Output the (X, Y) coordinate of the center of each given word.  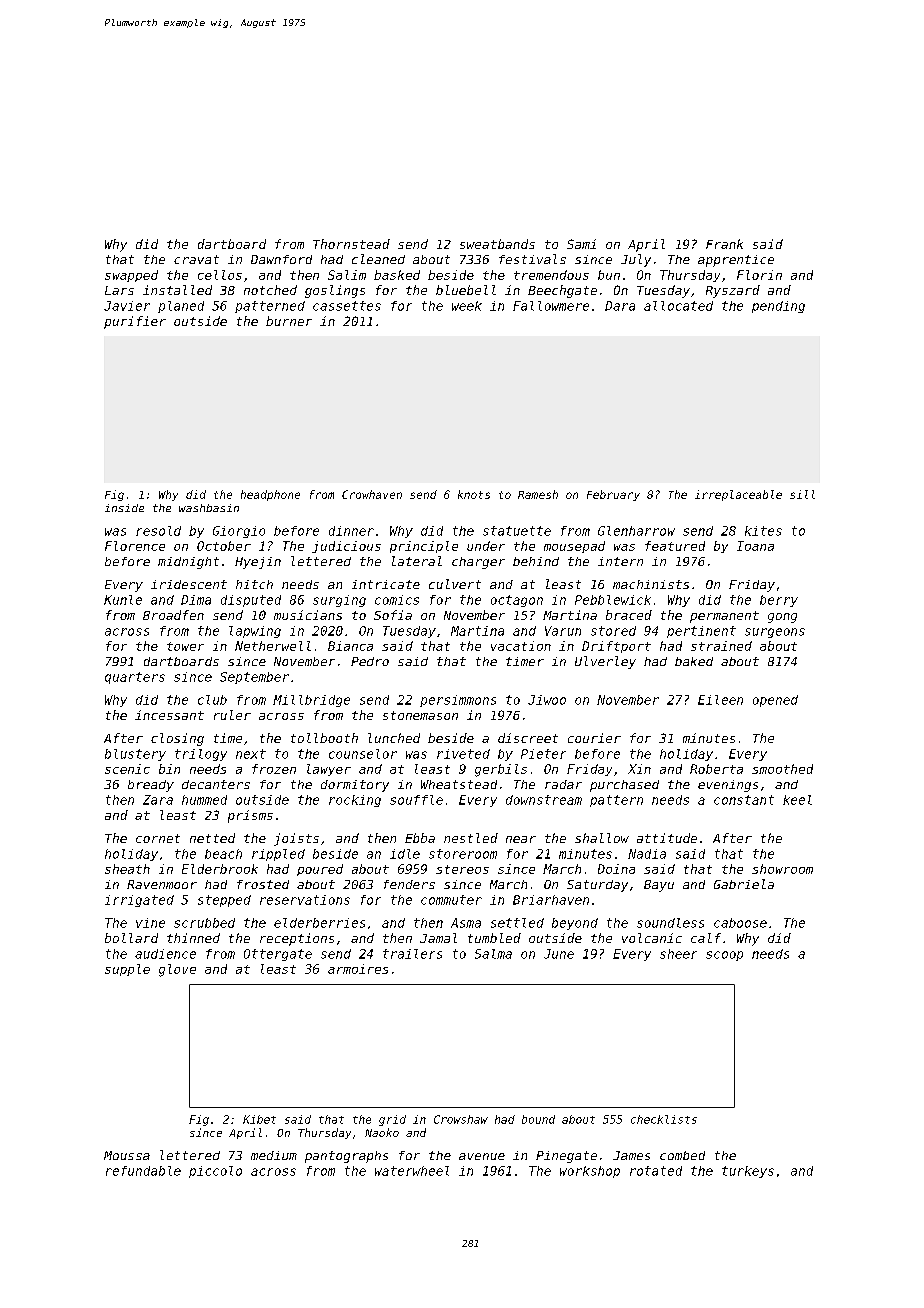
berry (779, 601)
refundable (143, 1171)
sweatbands (497, 244)
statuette (517, 531)
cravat (196, 259)
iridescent (189, 584)
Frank (724, 244)
